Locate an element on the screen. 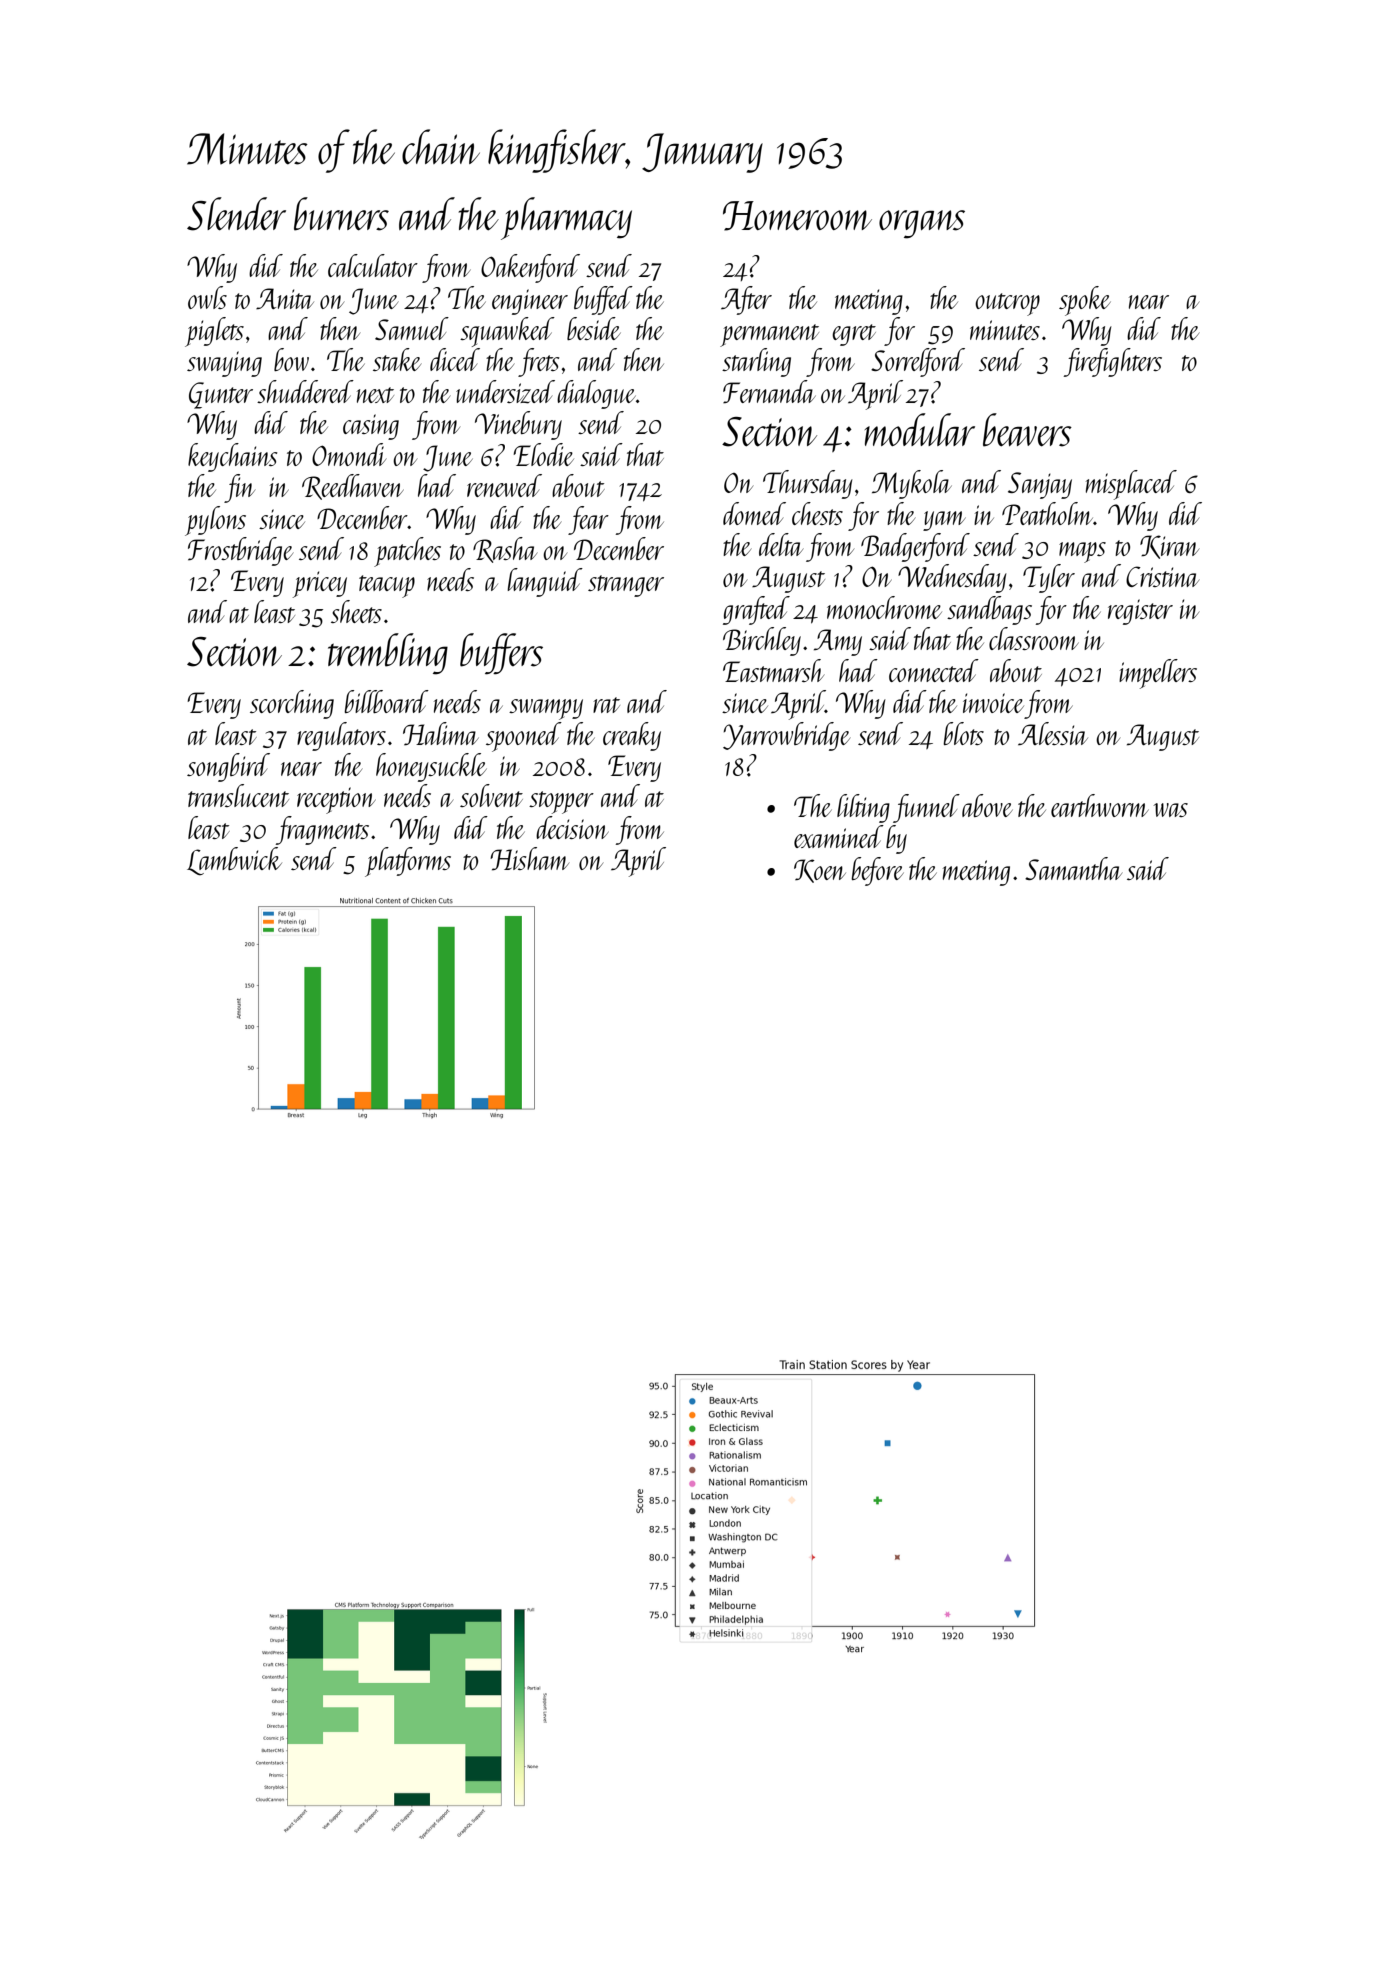 This screenshot has height=1969, width=1386. creaky is located at coordinates (632, 736).
